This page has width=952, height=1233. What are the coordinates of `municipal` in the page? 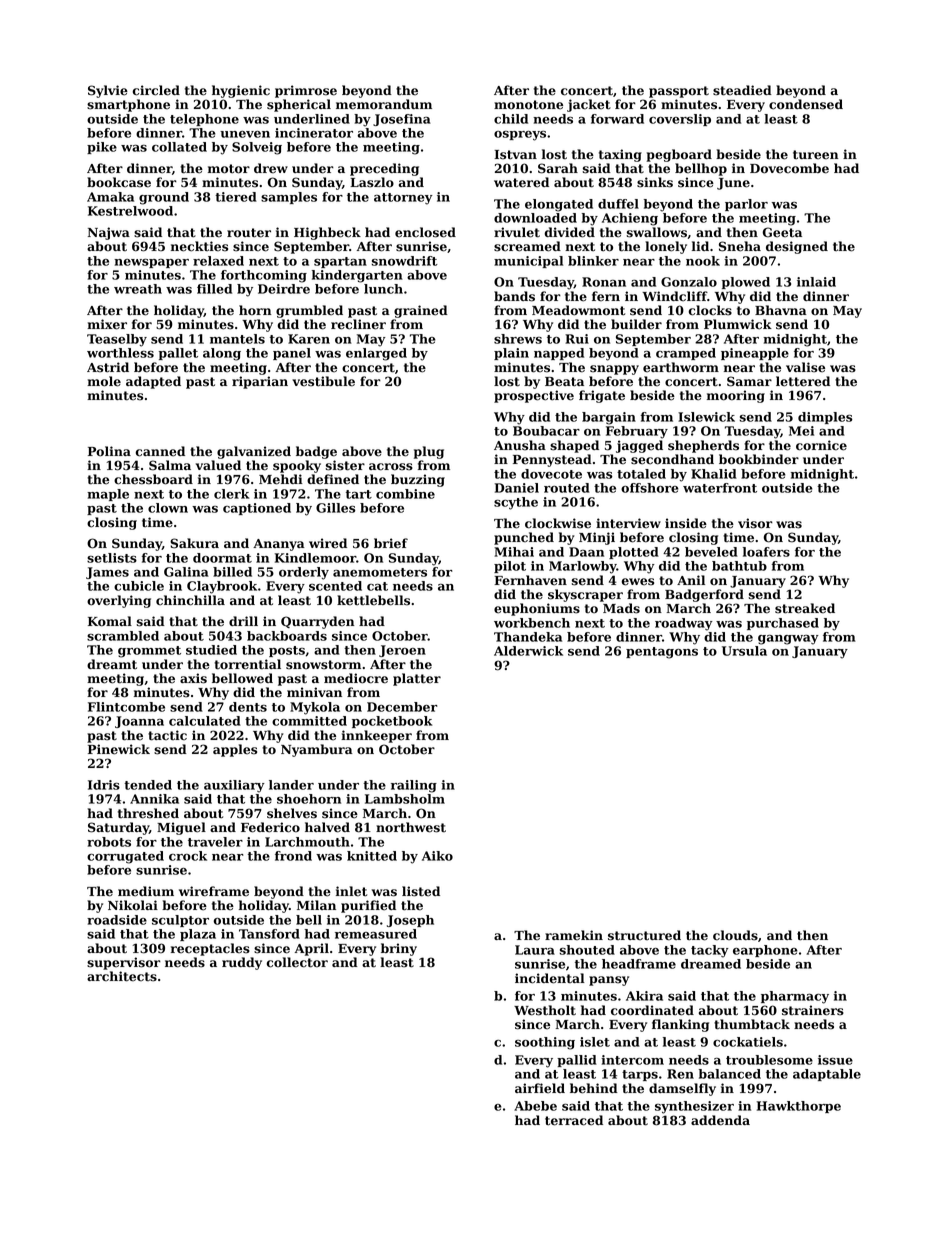 It's located at (528, 262).
